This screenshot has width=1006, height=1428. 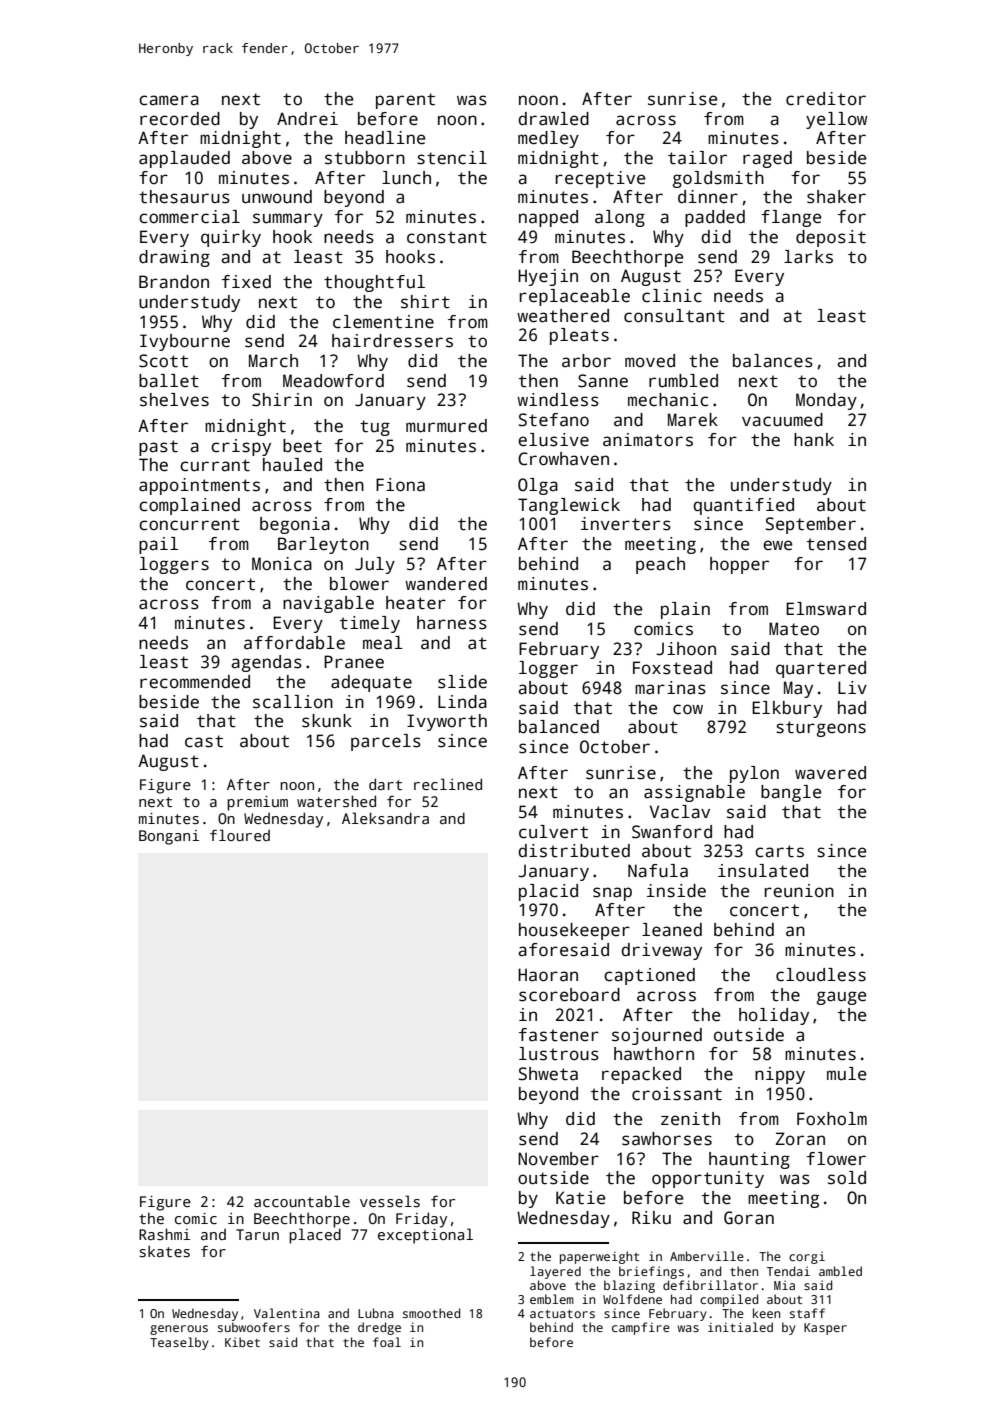 I want to click on actuators, so click(x=562, y=1314).
